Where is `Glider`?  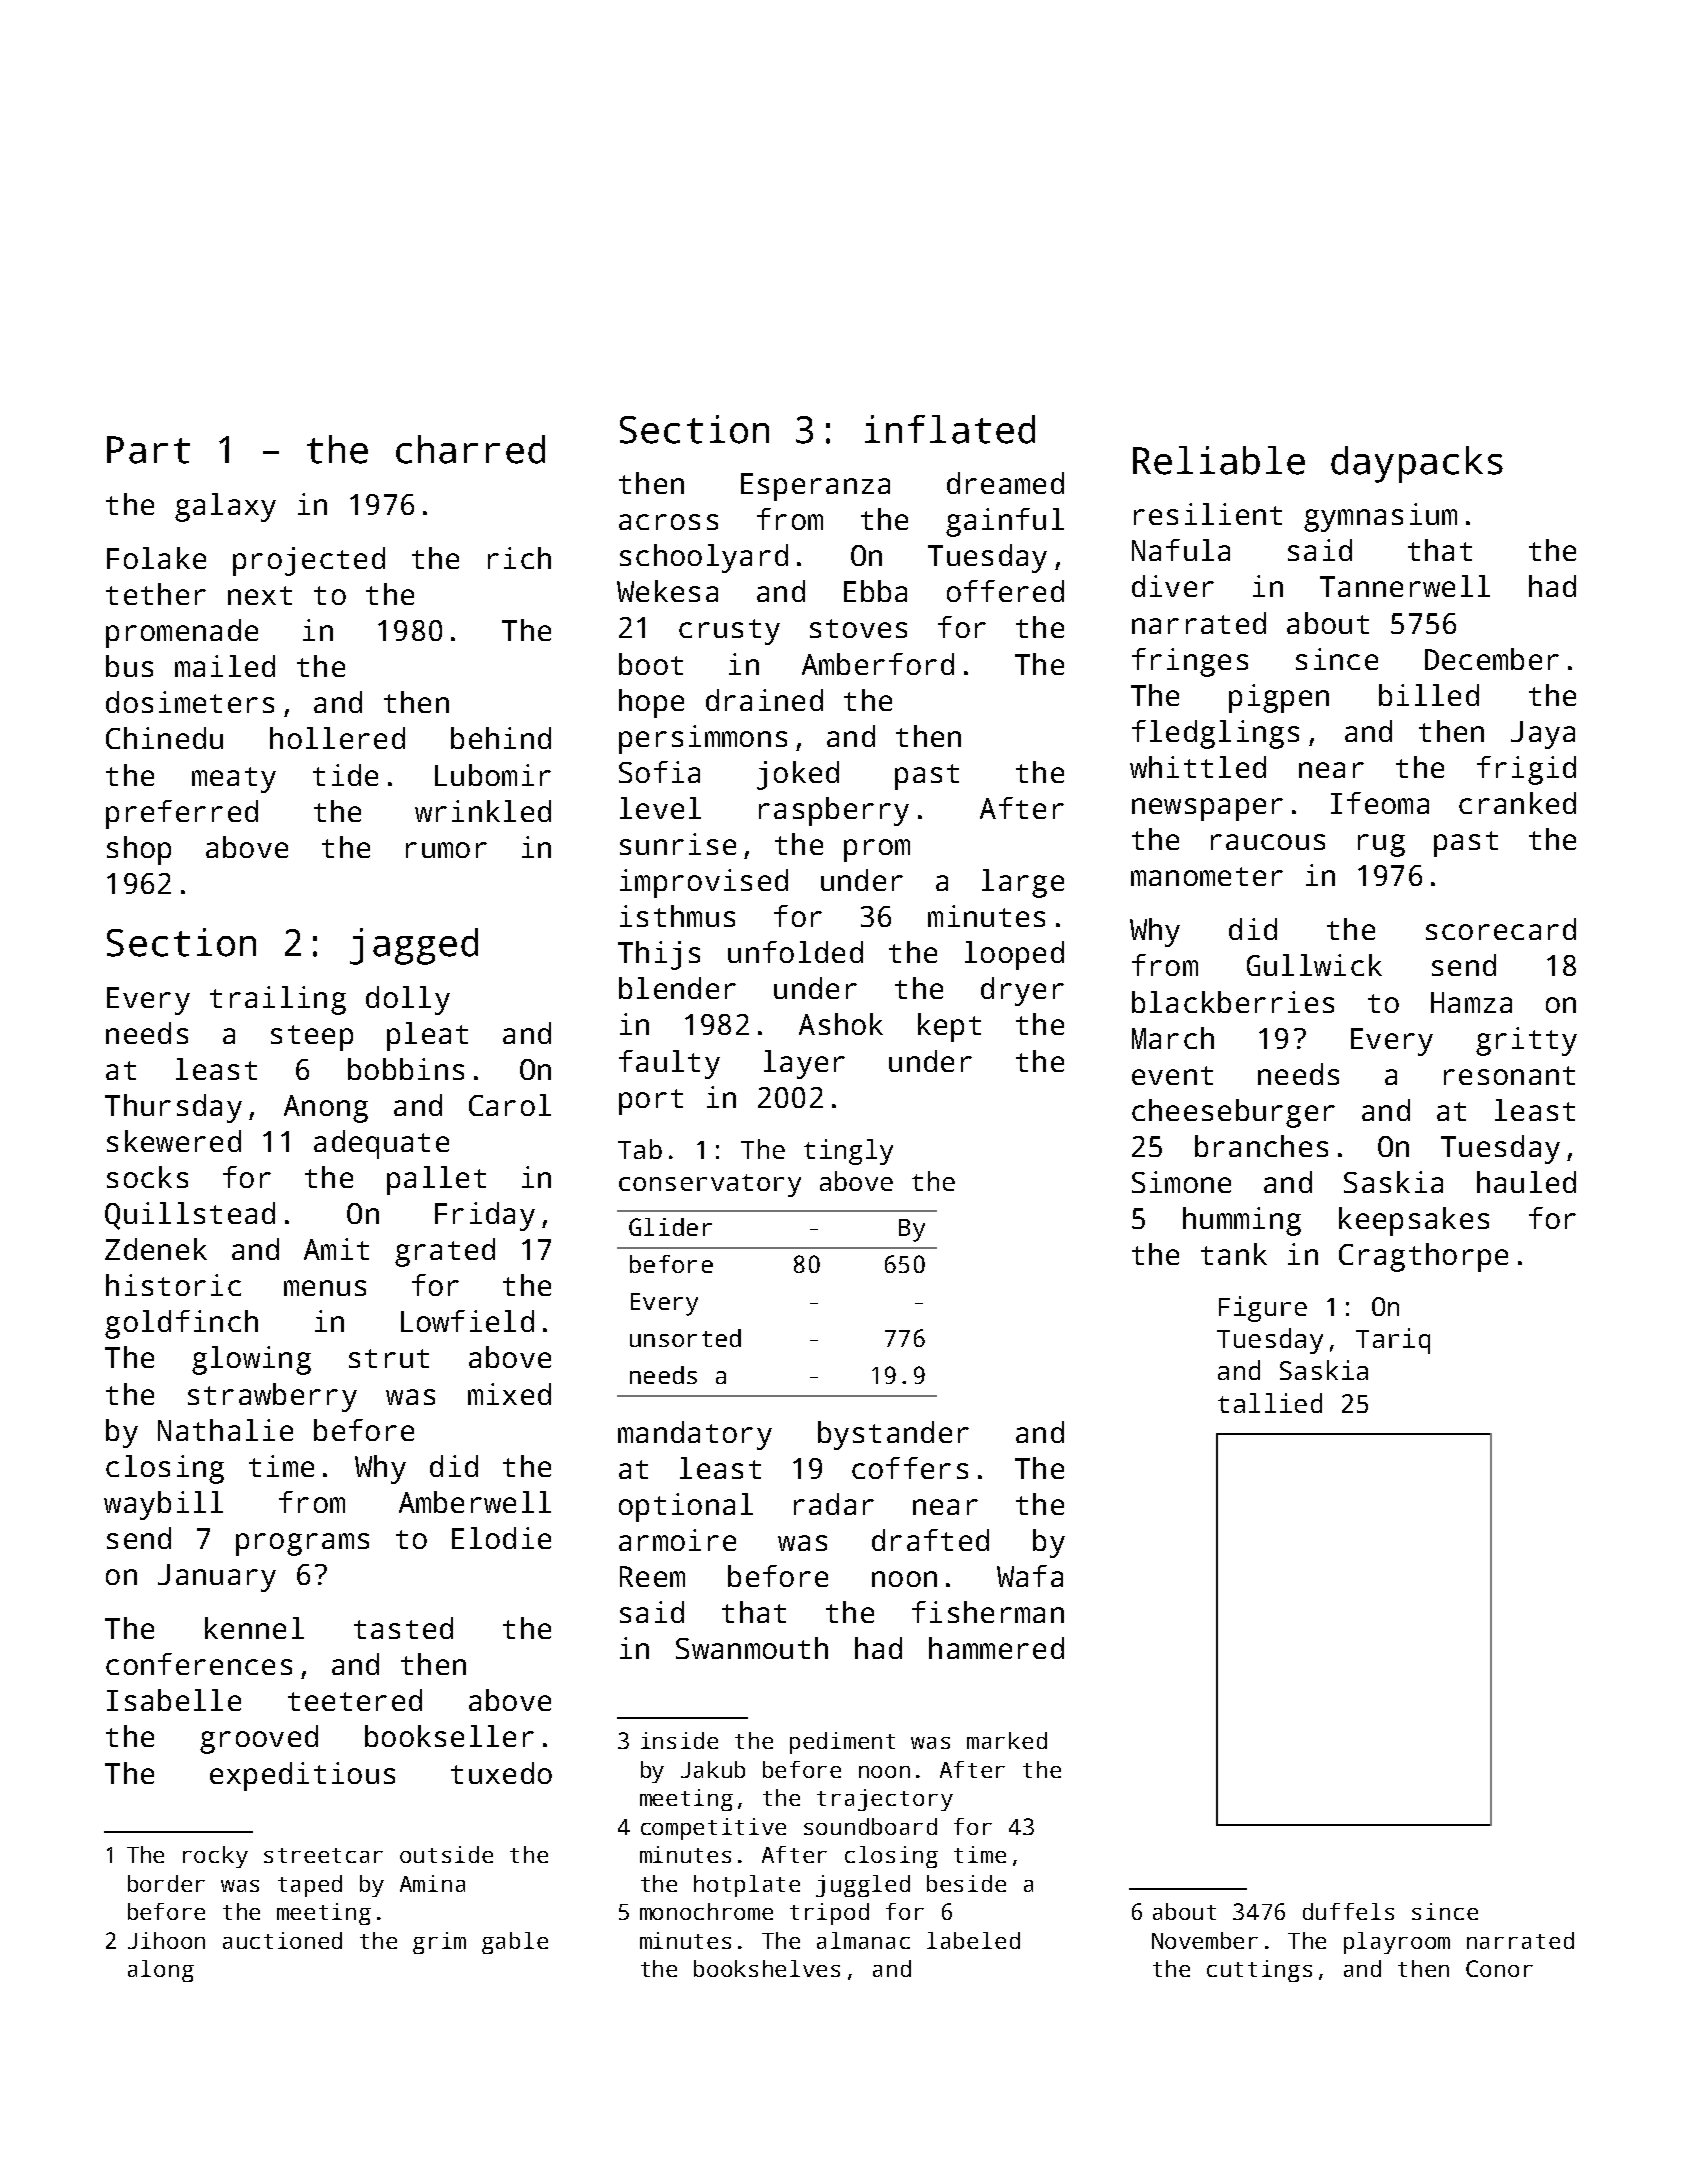
Glider is located at coordinates (670, 1227).
